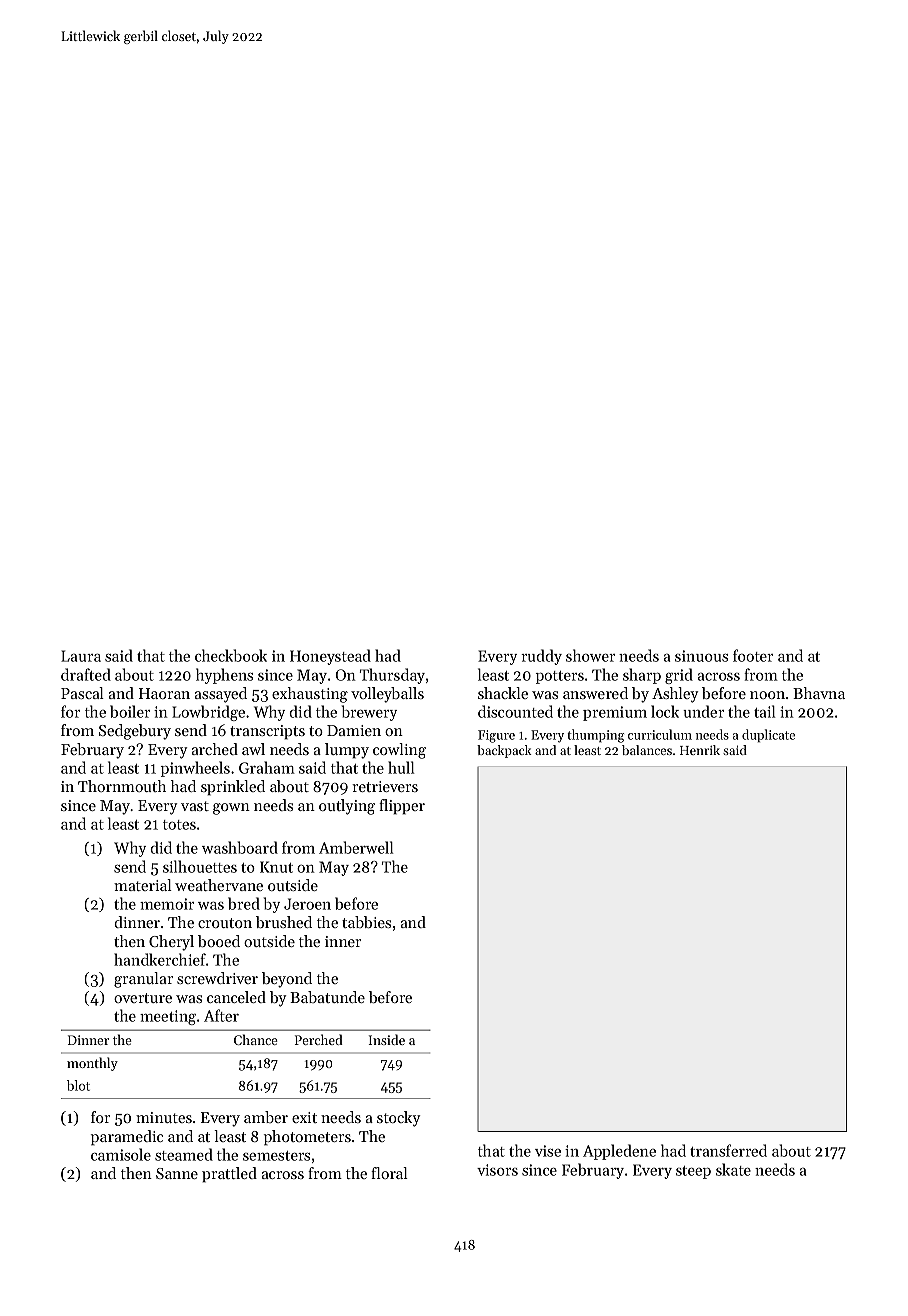 The height and width of the screenshot is (1316, 908). Describe the element at coordinates (231, 655) in the screenshot. I see `checkbook` at that location.
